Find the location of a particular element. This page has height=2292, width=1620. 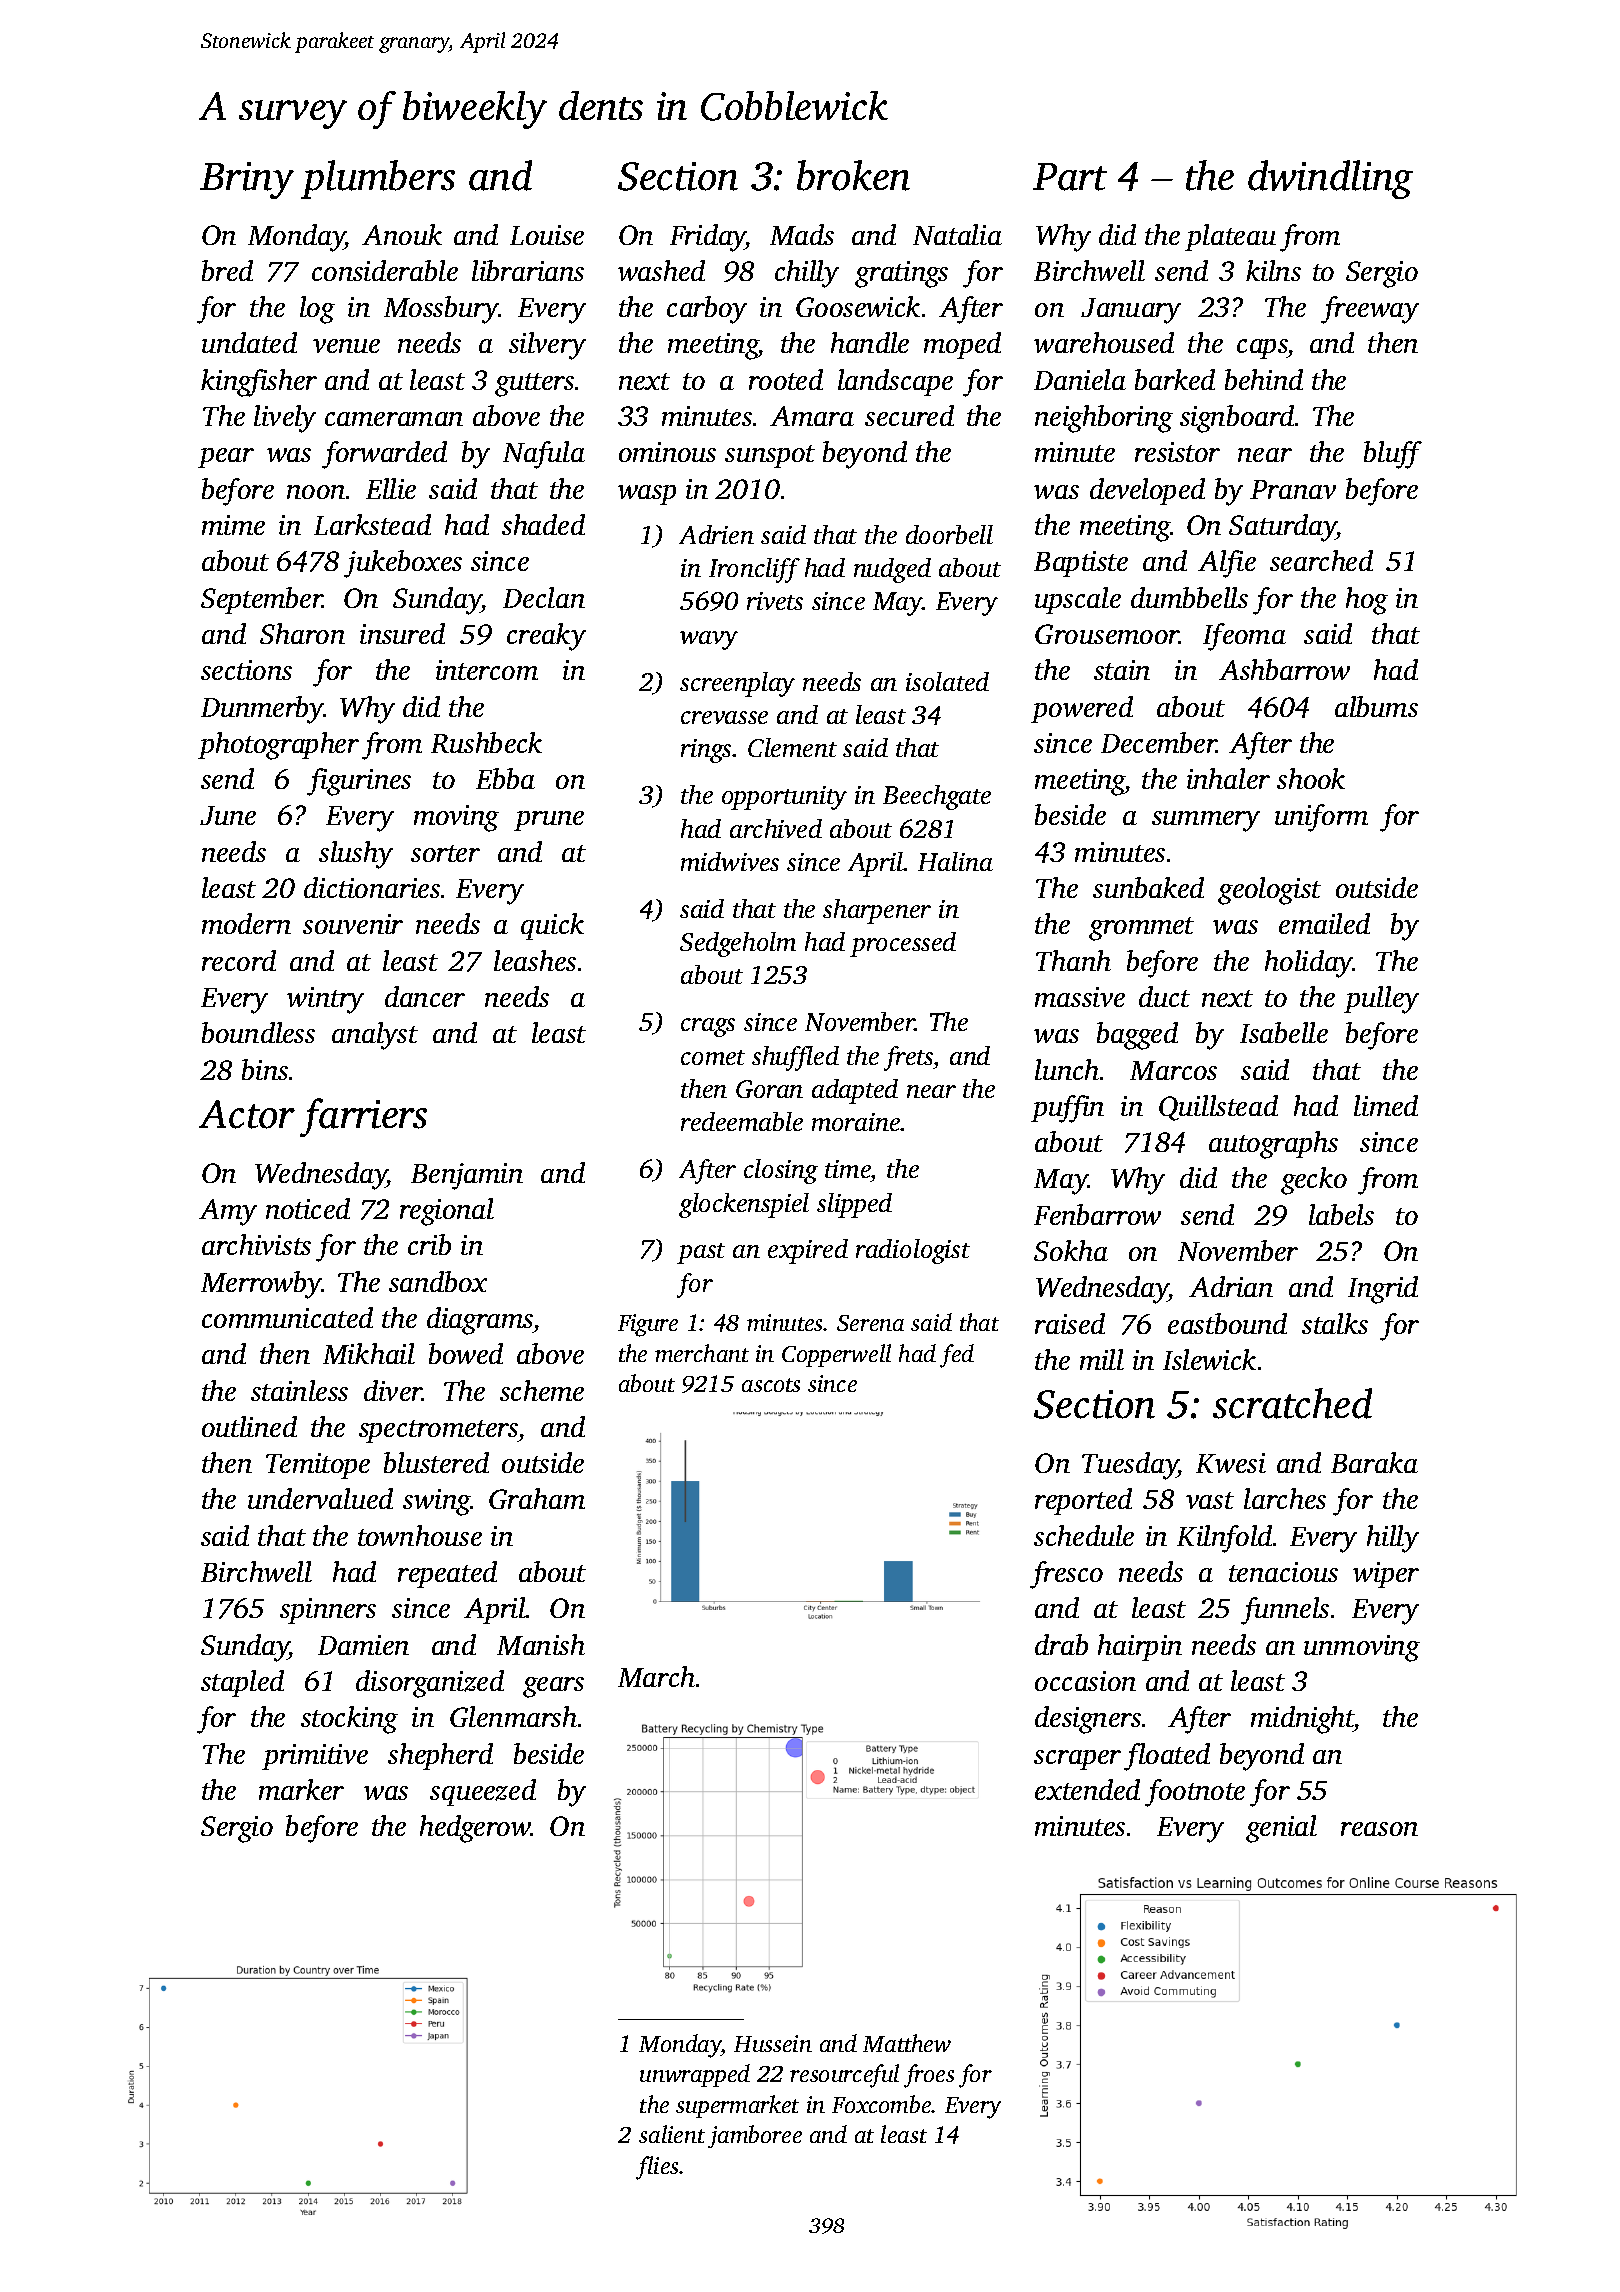

ominous is located at coordinates (667, 452).
